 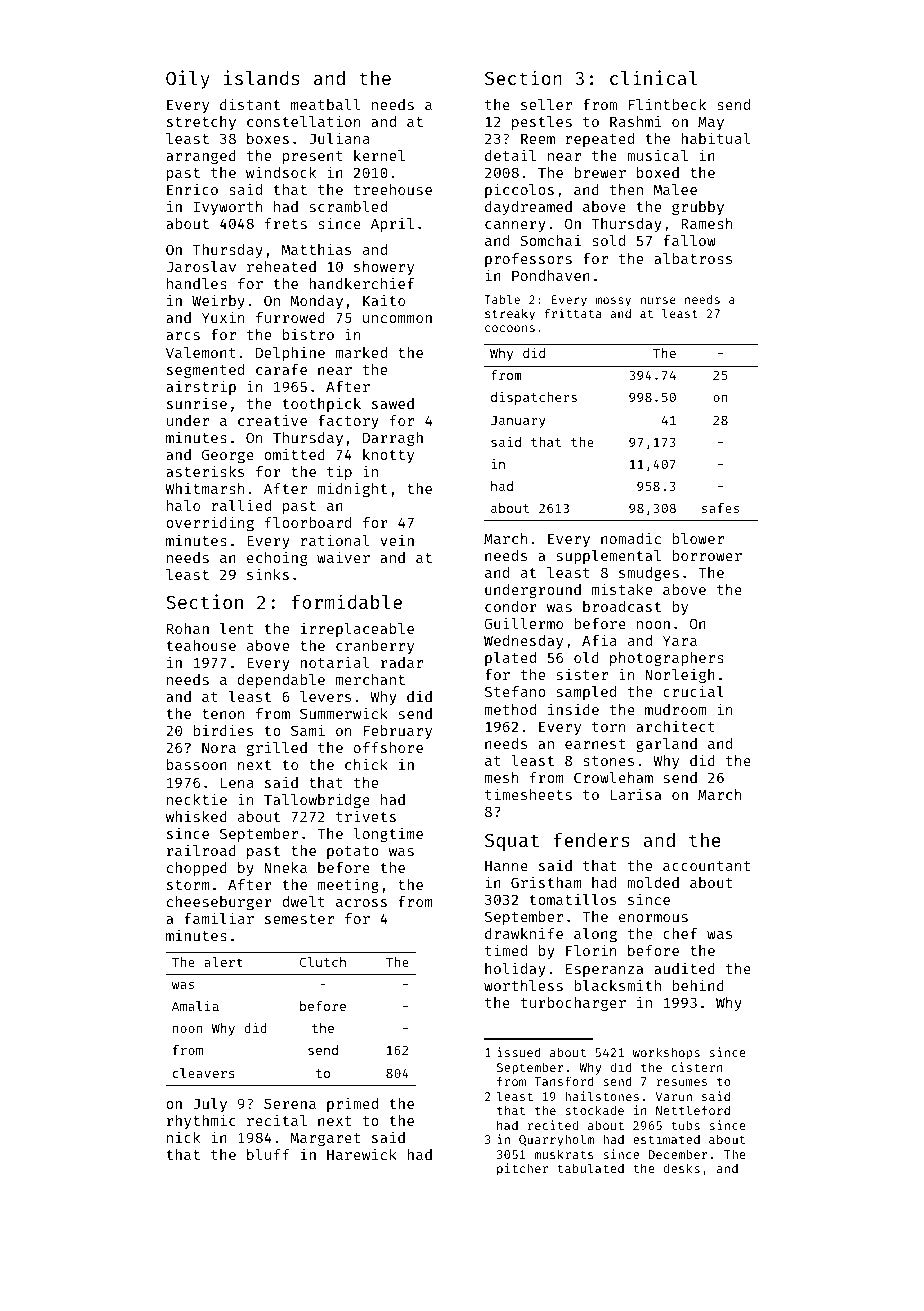 What do you see at coordinates (362, 1154) in the page?
I see `Harewick` at bounding box center [362, 1154].
